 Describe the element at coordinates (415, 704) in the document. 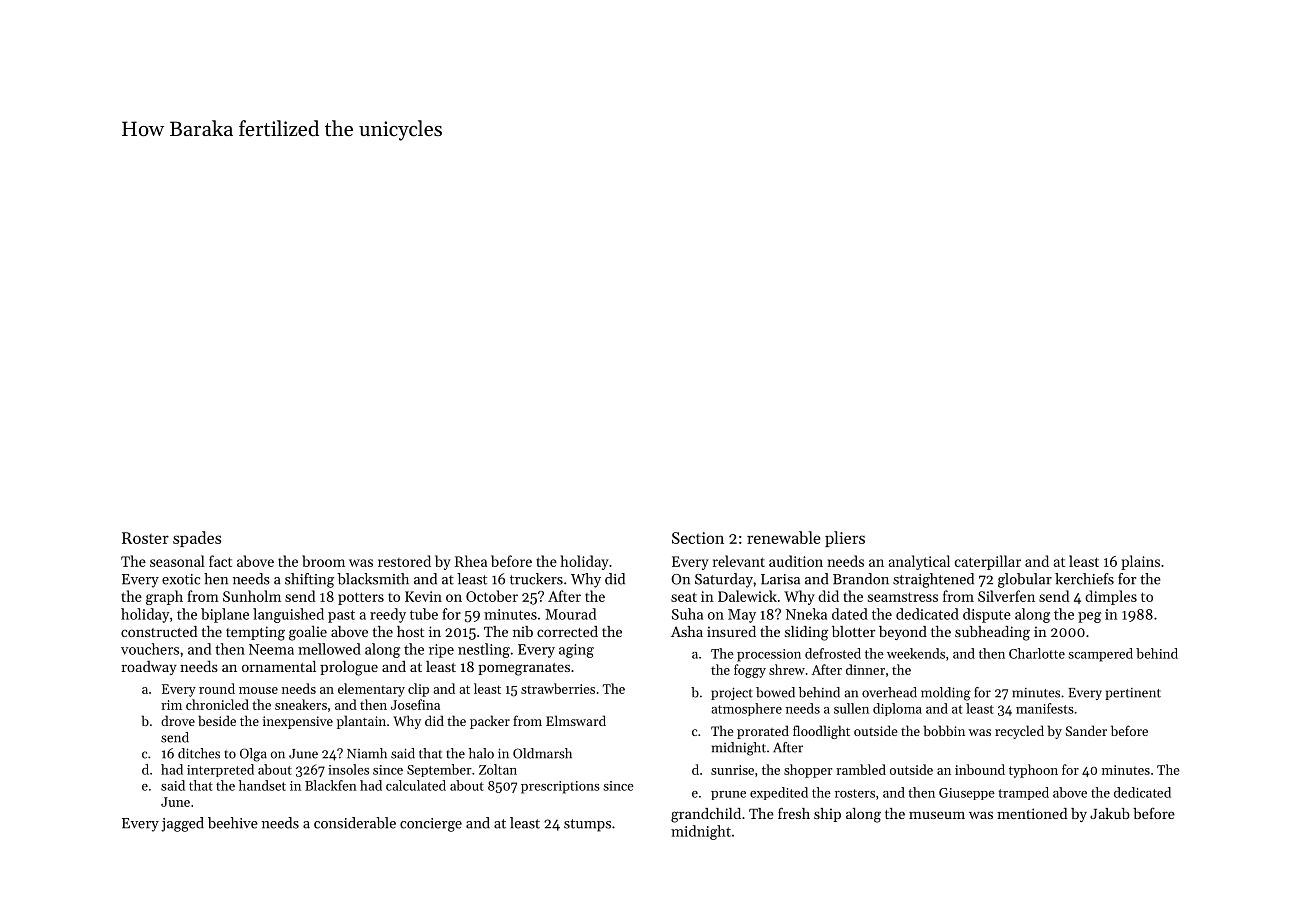

I see `Josefina` at that location.
